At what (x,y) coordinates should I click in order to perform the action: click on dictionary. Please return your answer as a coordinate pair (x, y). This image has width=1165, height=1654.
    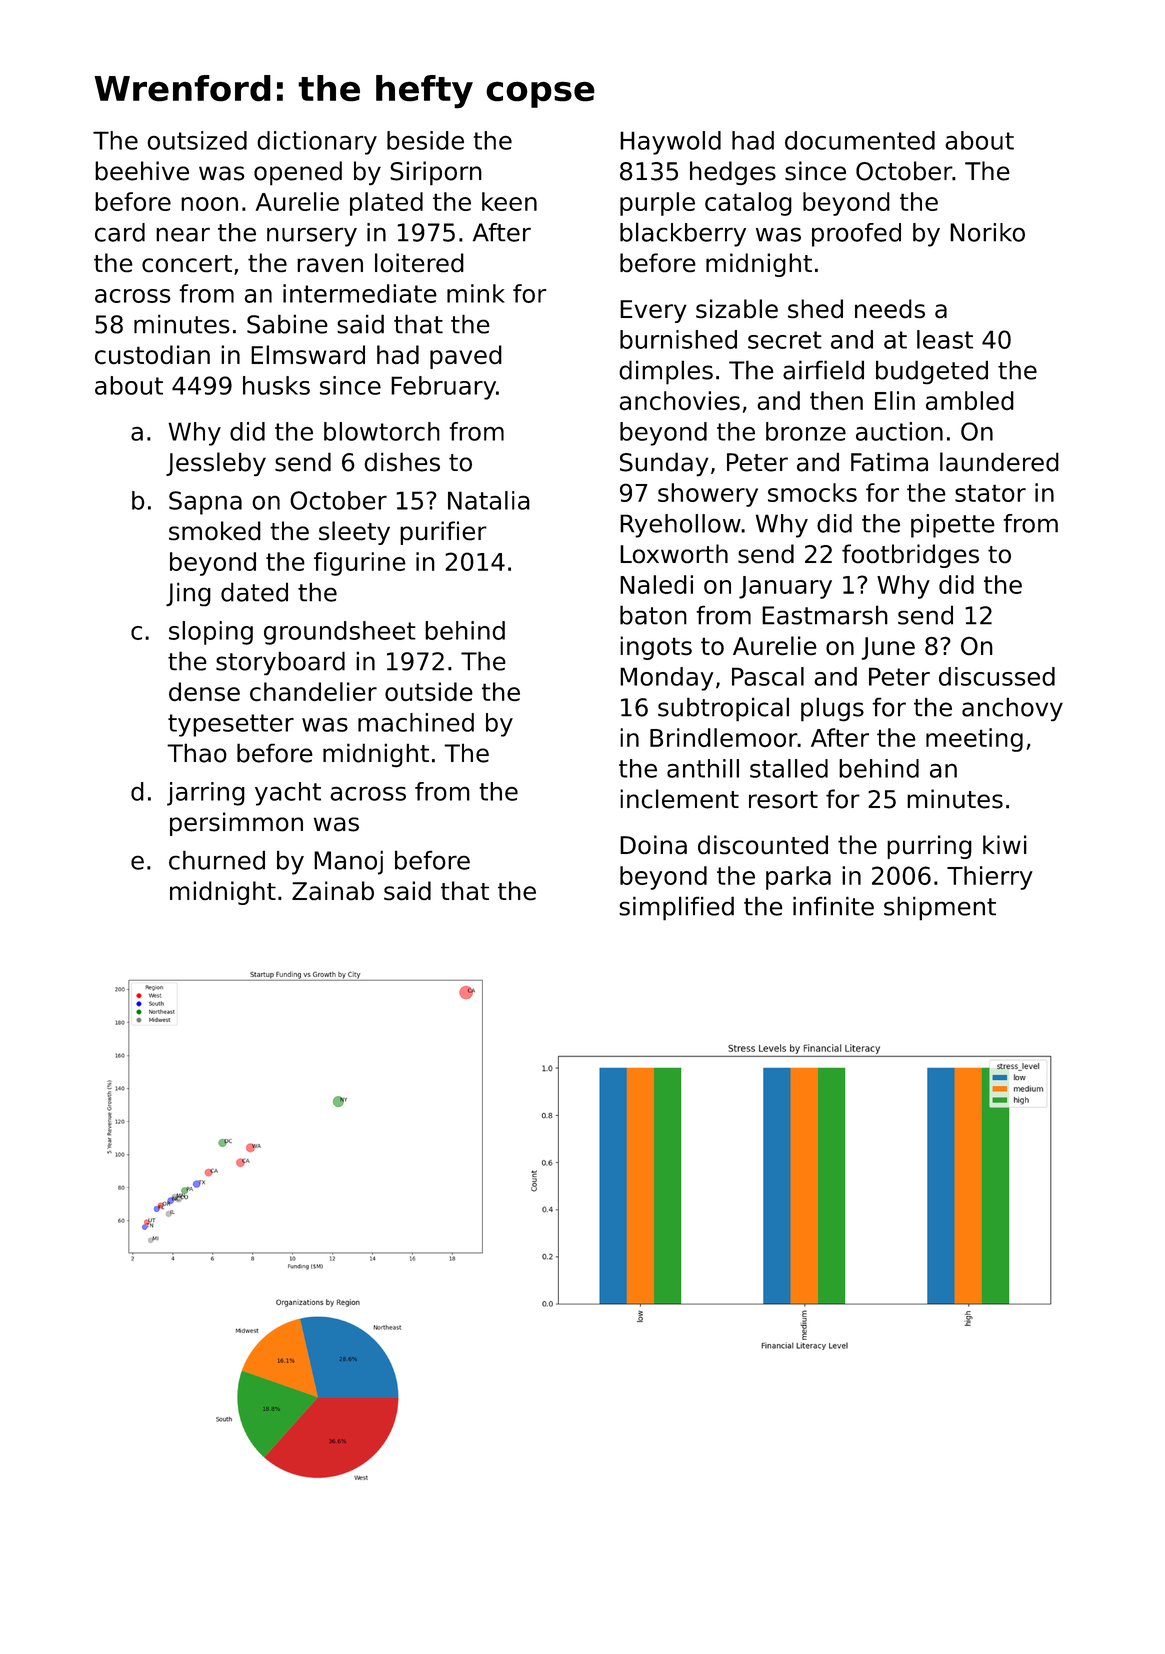
    Looking at the image, I should click on (317, 143).
